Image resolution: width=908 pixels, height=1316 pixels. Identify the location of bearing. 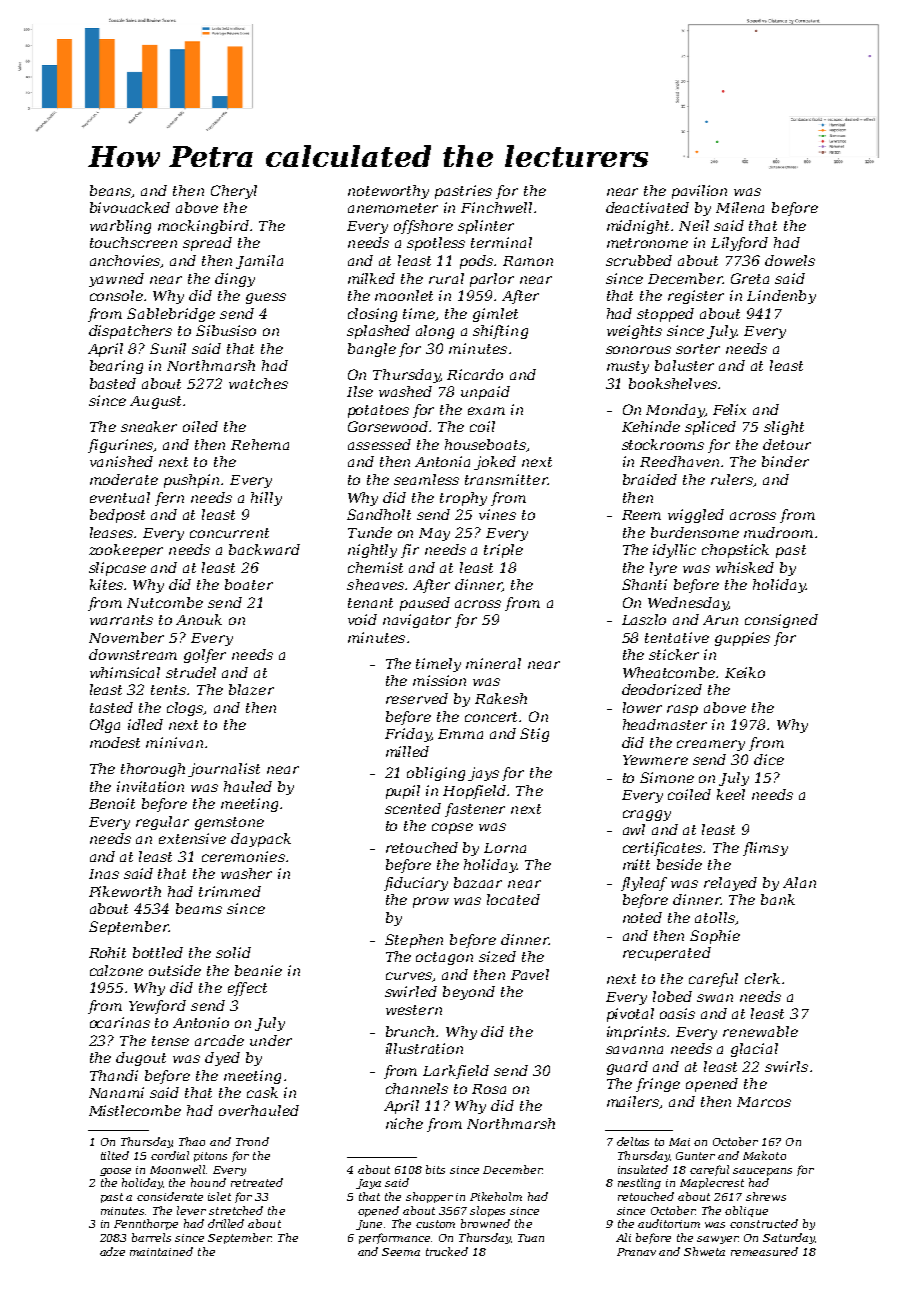
(116, 367).
